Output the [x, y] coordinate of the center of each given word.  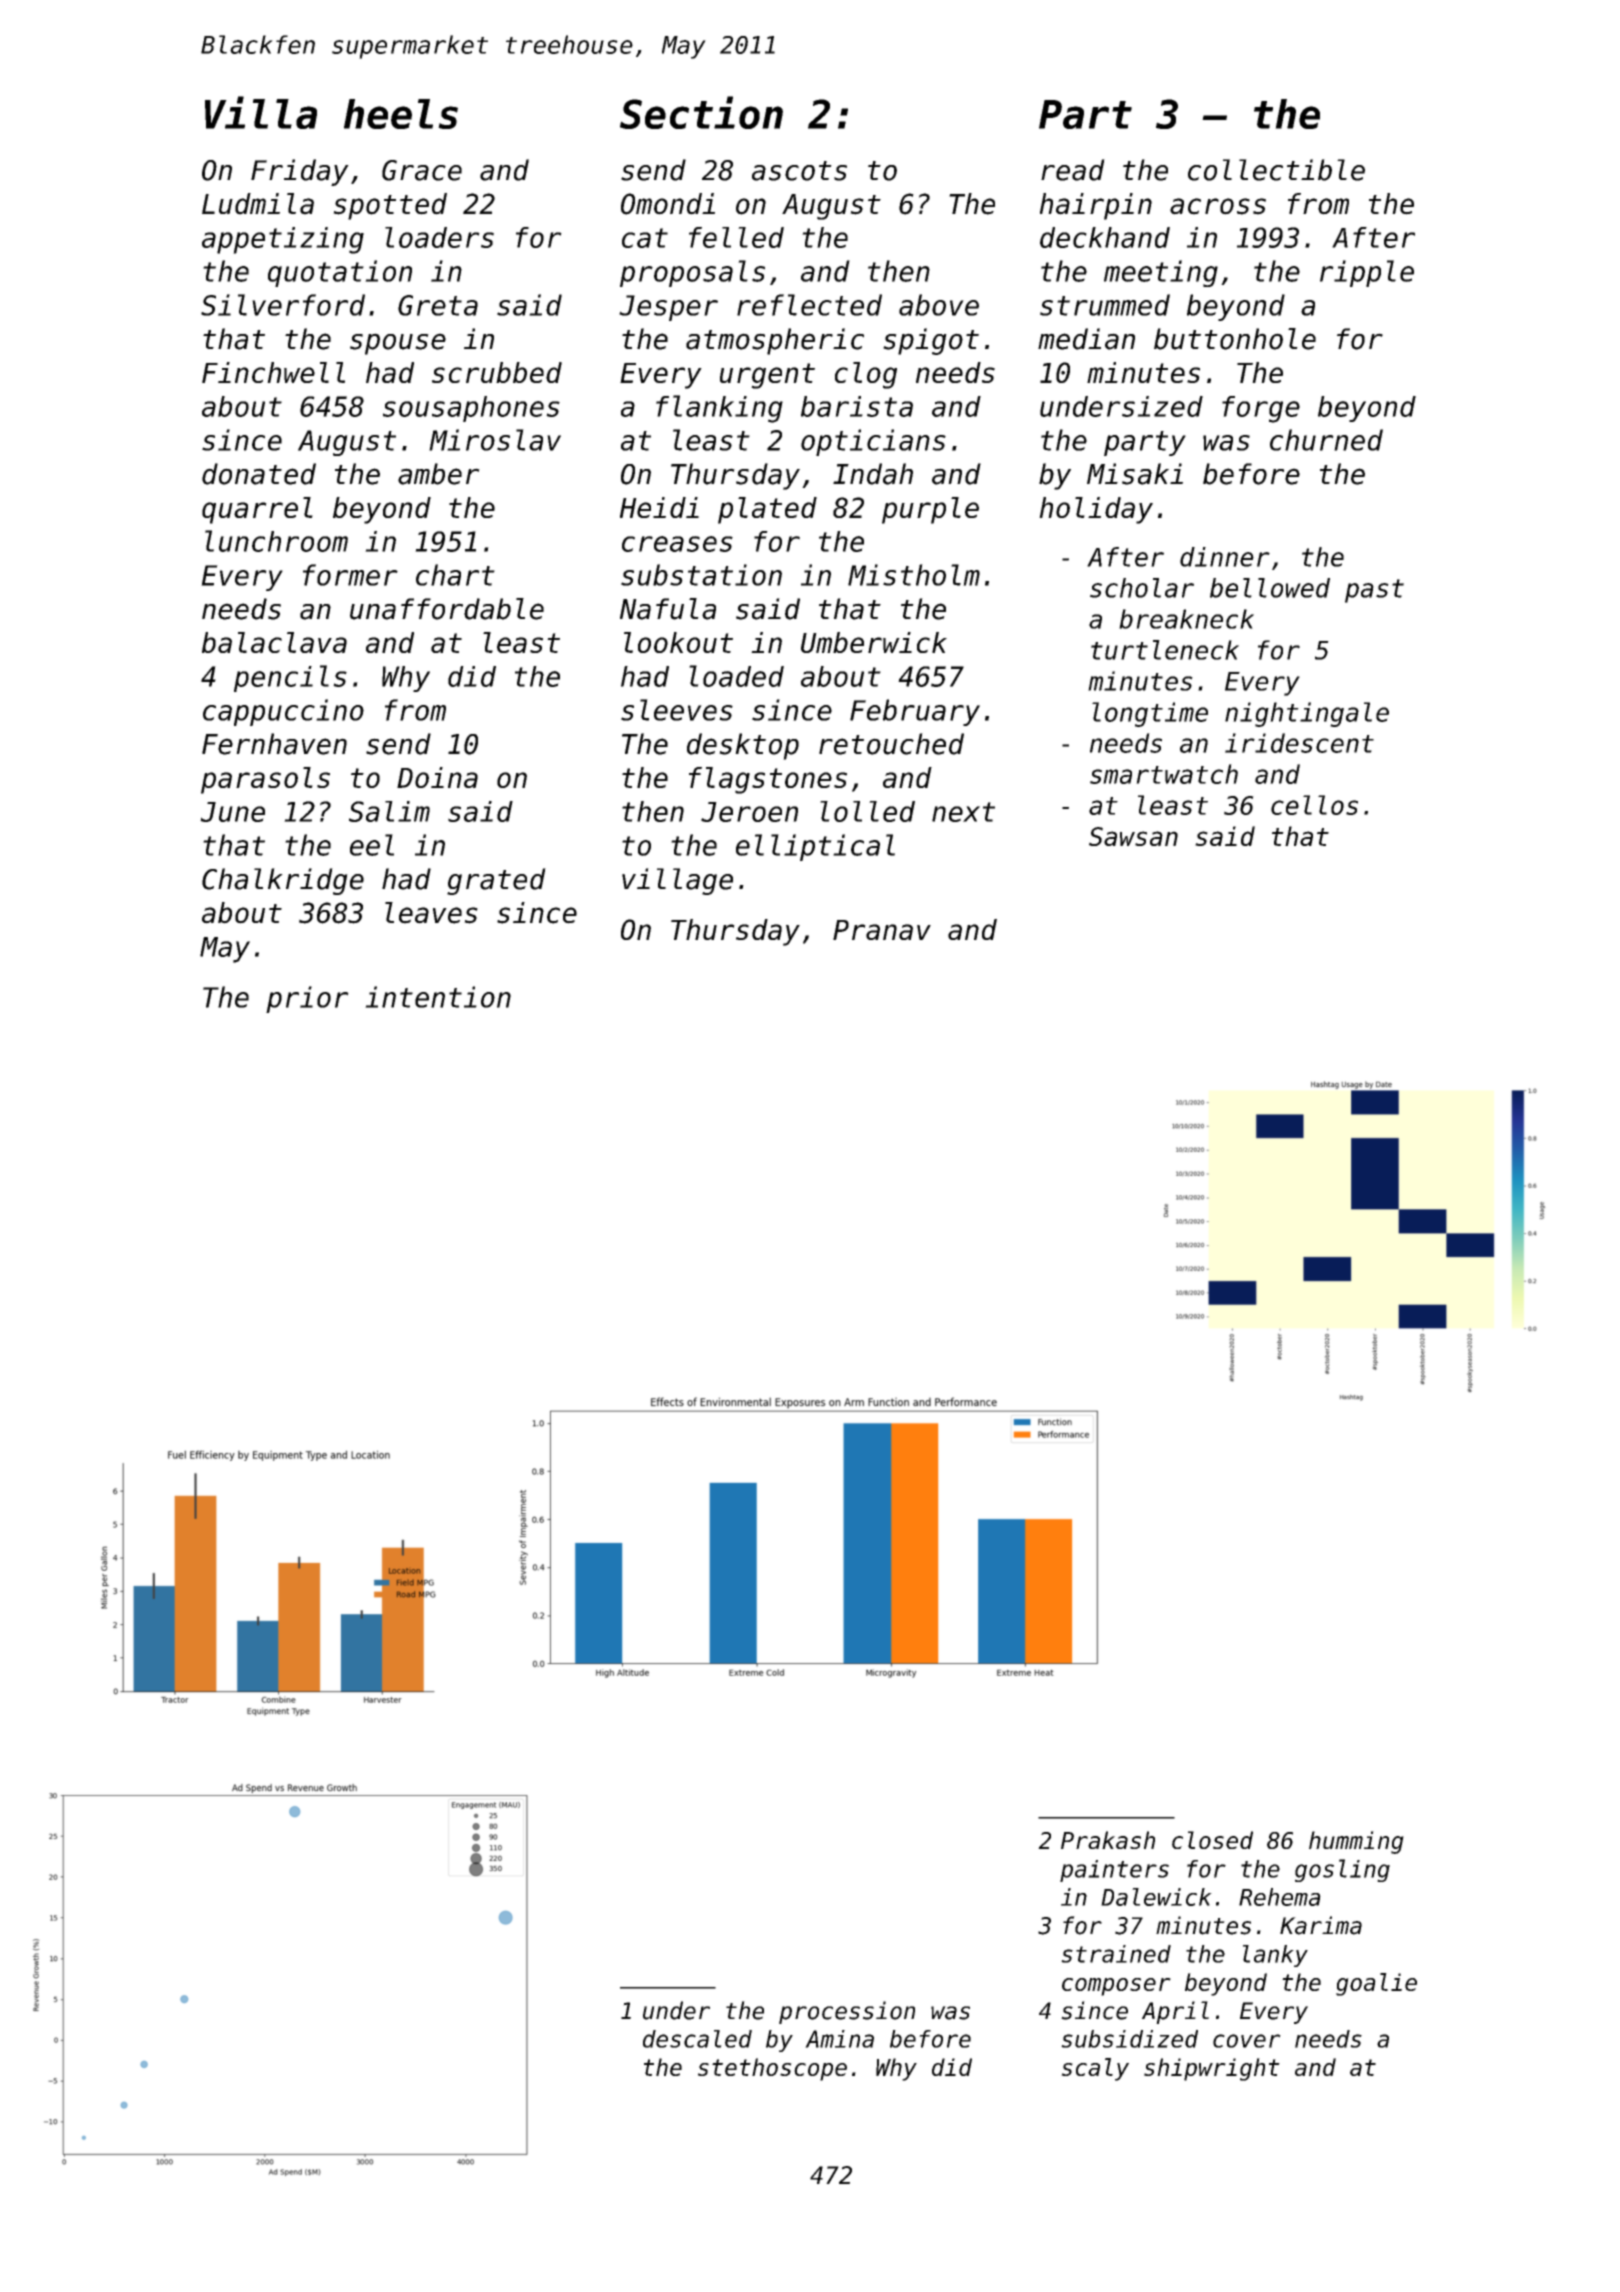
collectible [1276, 170]
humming [1356, 1842]
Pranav [882, 930]
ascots [799, 171]
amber [439, 474]
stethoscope [772, 2069]
